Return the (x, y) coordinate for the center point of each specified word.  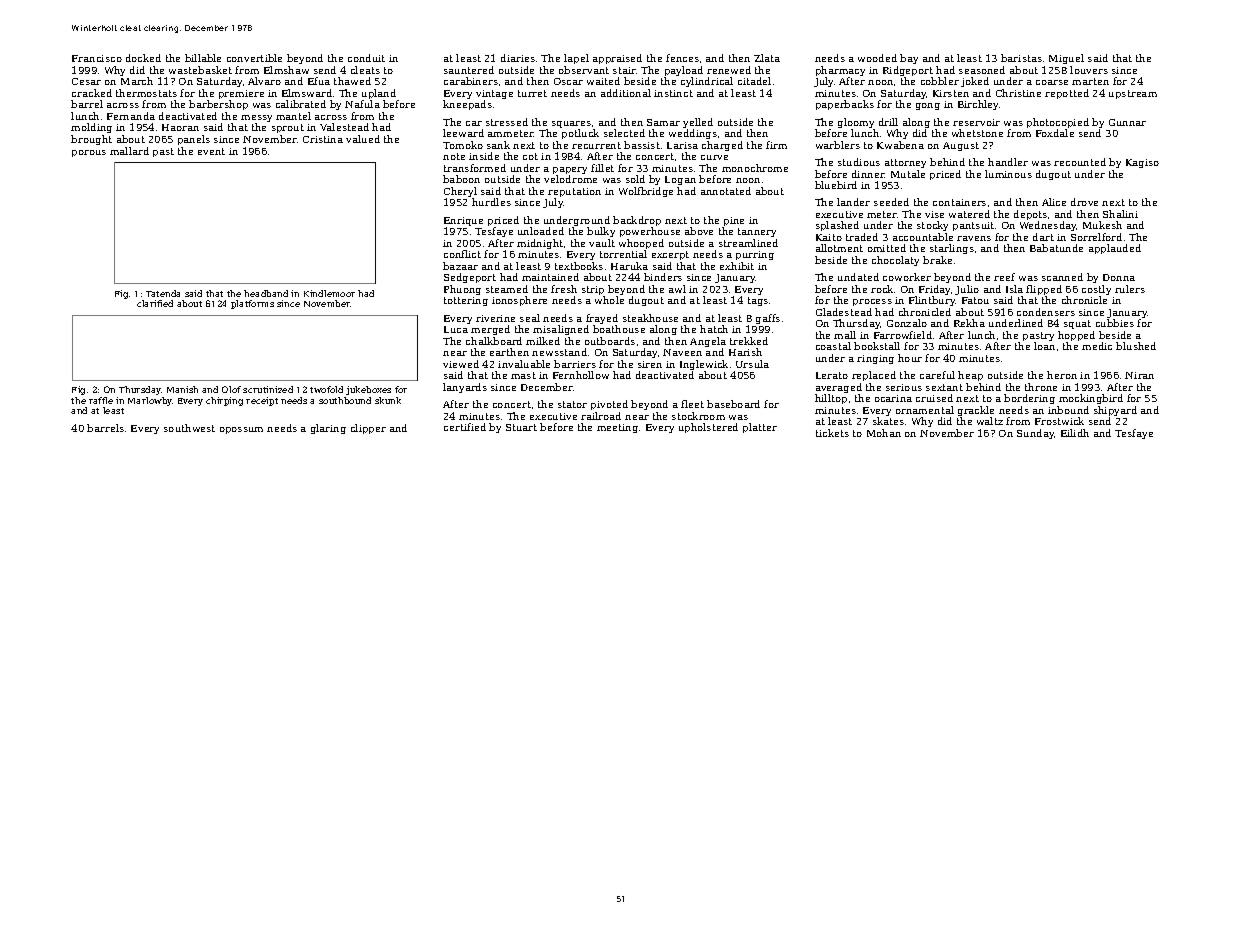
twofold (326, 389)
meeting (617, 428)
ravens (974, 238)
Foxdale (1055, 133)
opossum (241, 430)
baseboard (733, 404)
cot (530, 156)
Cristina (323, 139)
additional (626, 93)
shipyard (1115, 411)
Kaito (829, 237)
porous (89, 153)
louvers (1089, 70)
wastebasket (200, 70)
